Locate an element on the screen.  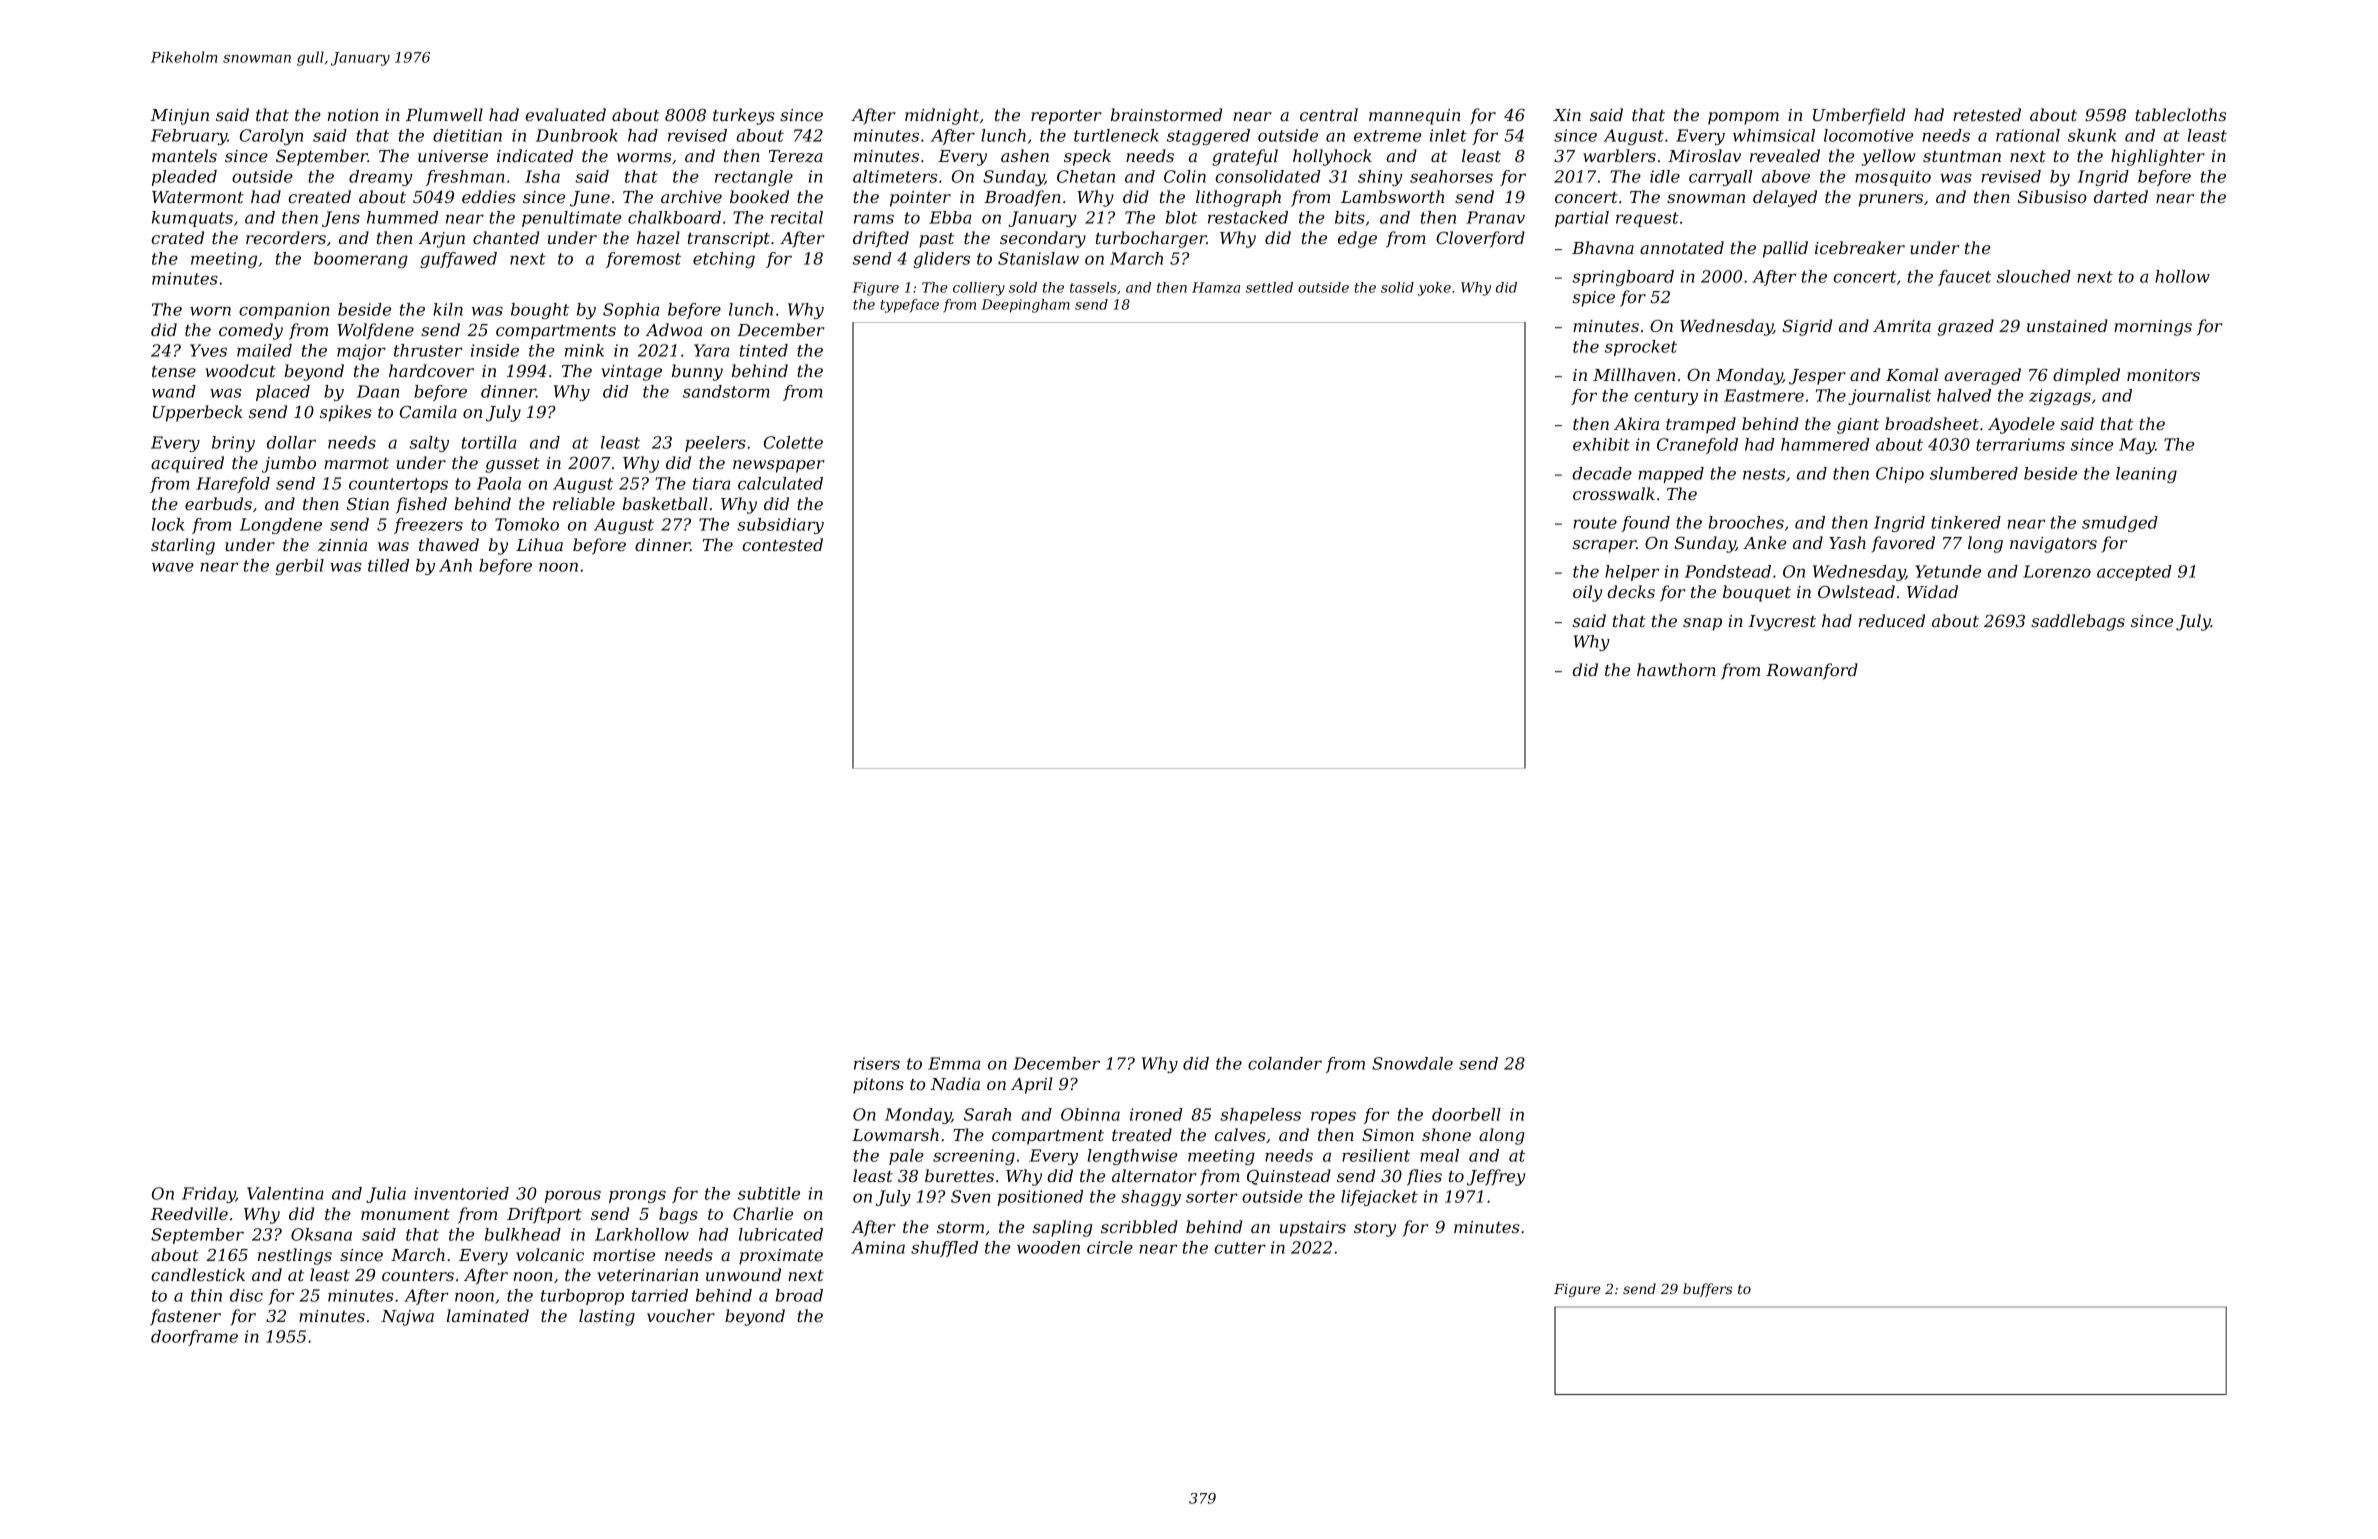
voucher is located at coordinates (681, 1315).
